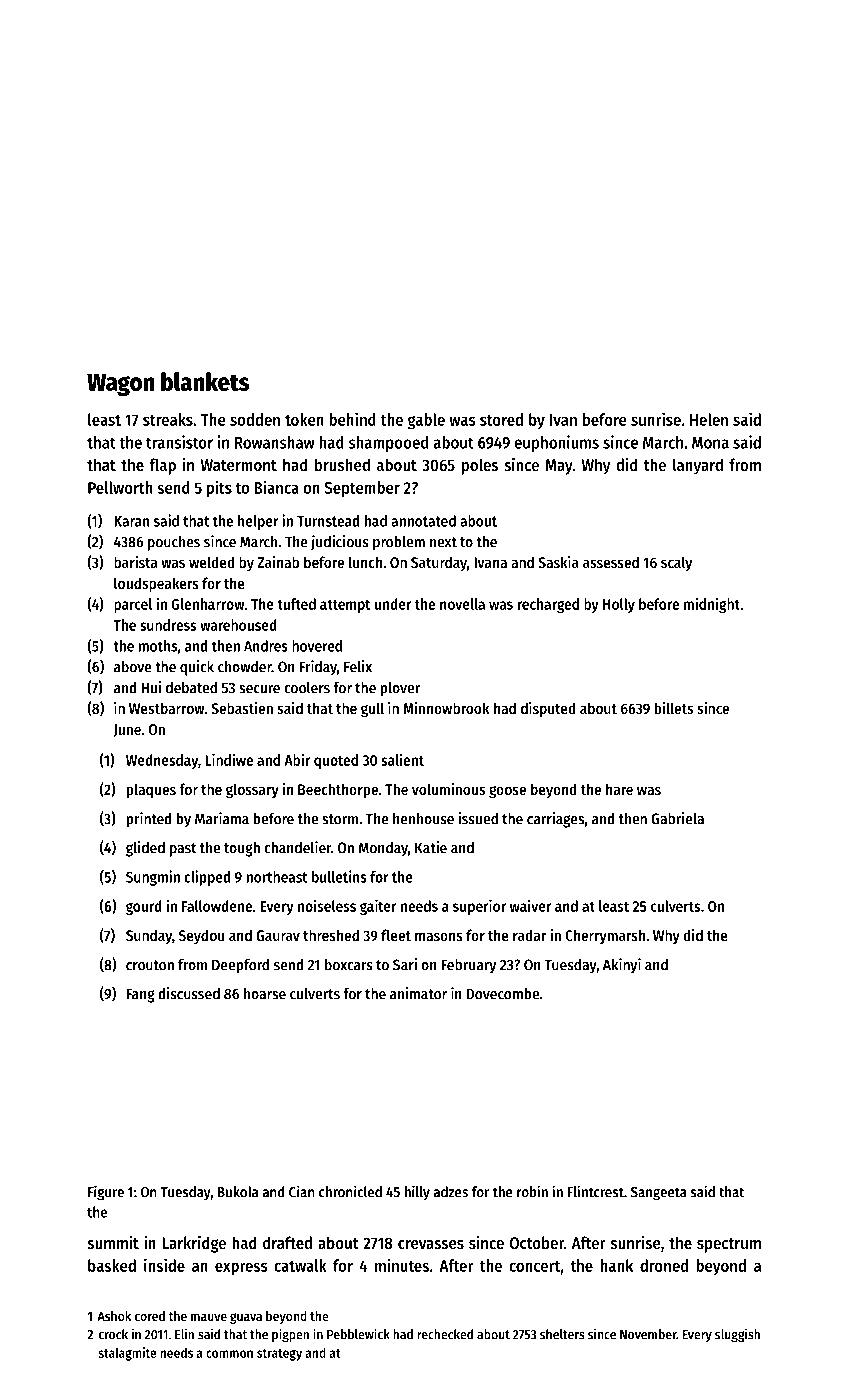 The image size is (849, 1400). I want to click on stalagmite, so click(127, 1354).
